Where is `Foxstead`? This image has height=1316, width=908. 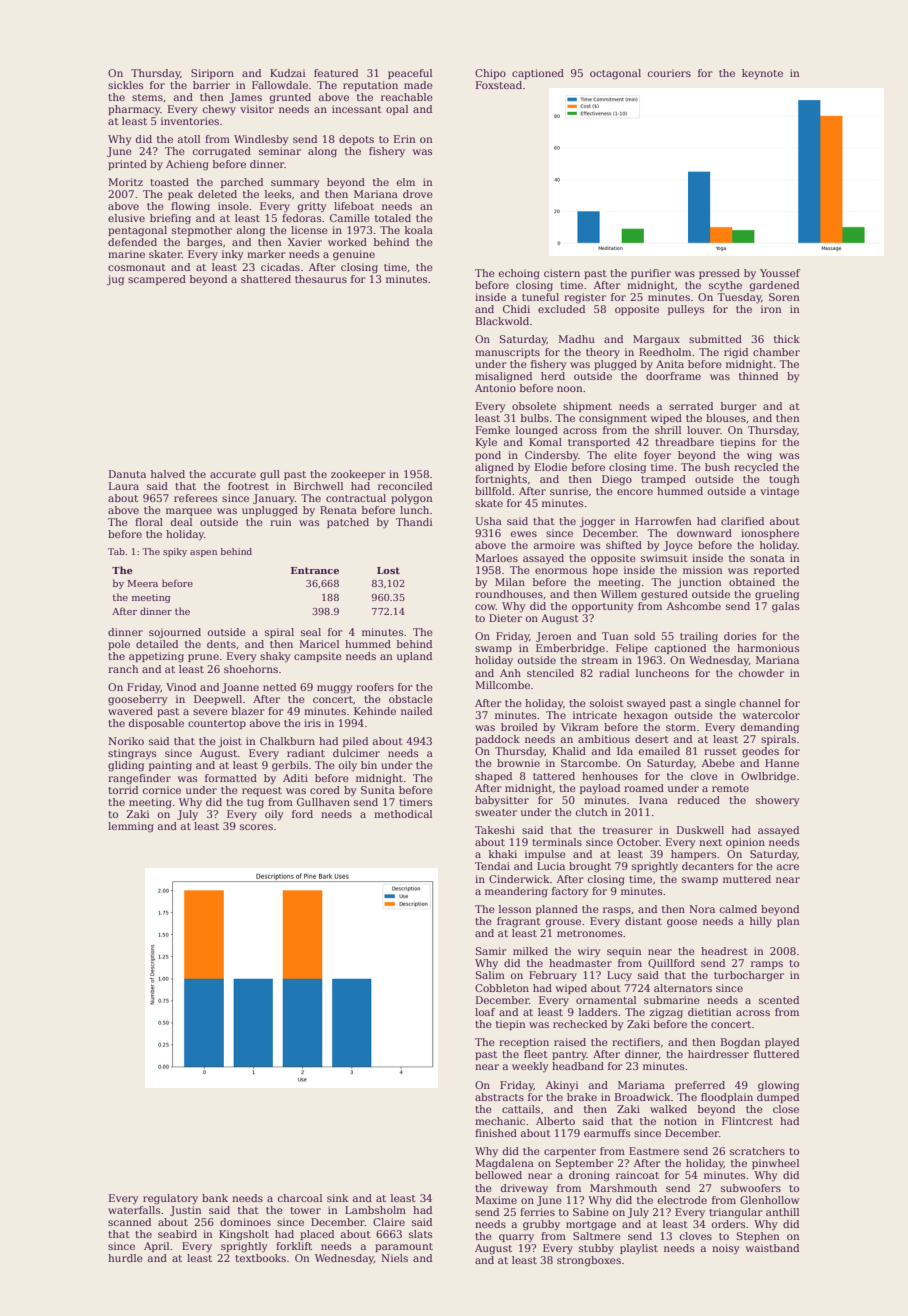 Foxstead is located at coordinates (499, 85).
